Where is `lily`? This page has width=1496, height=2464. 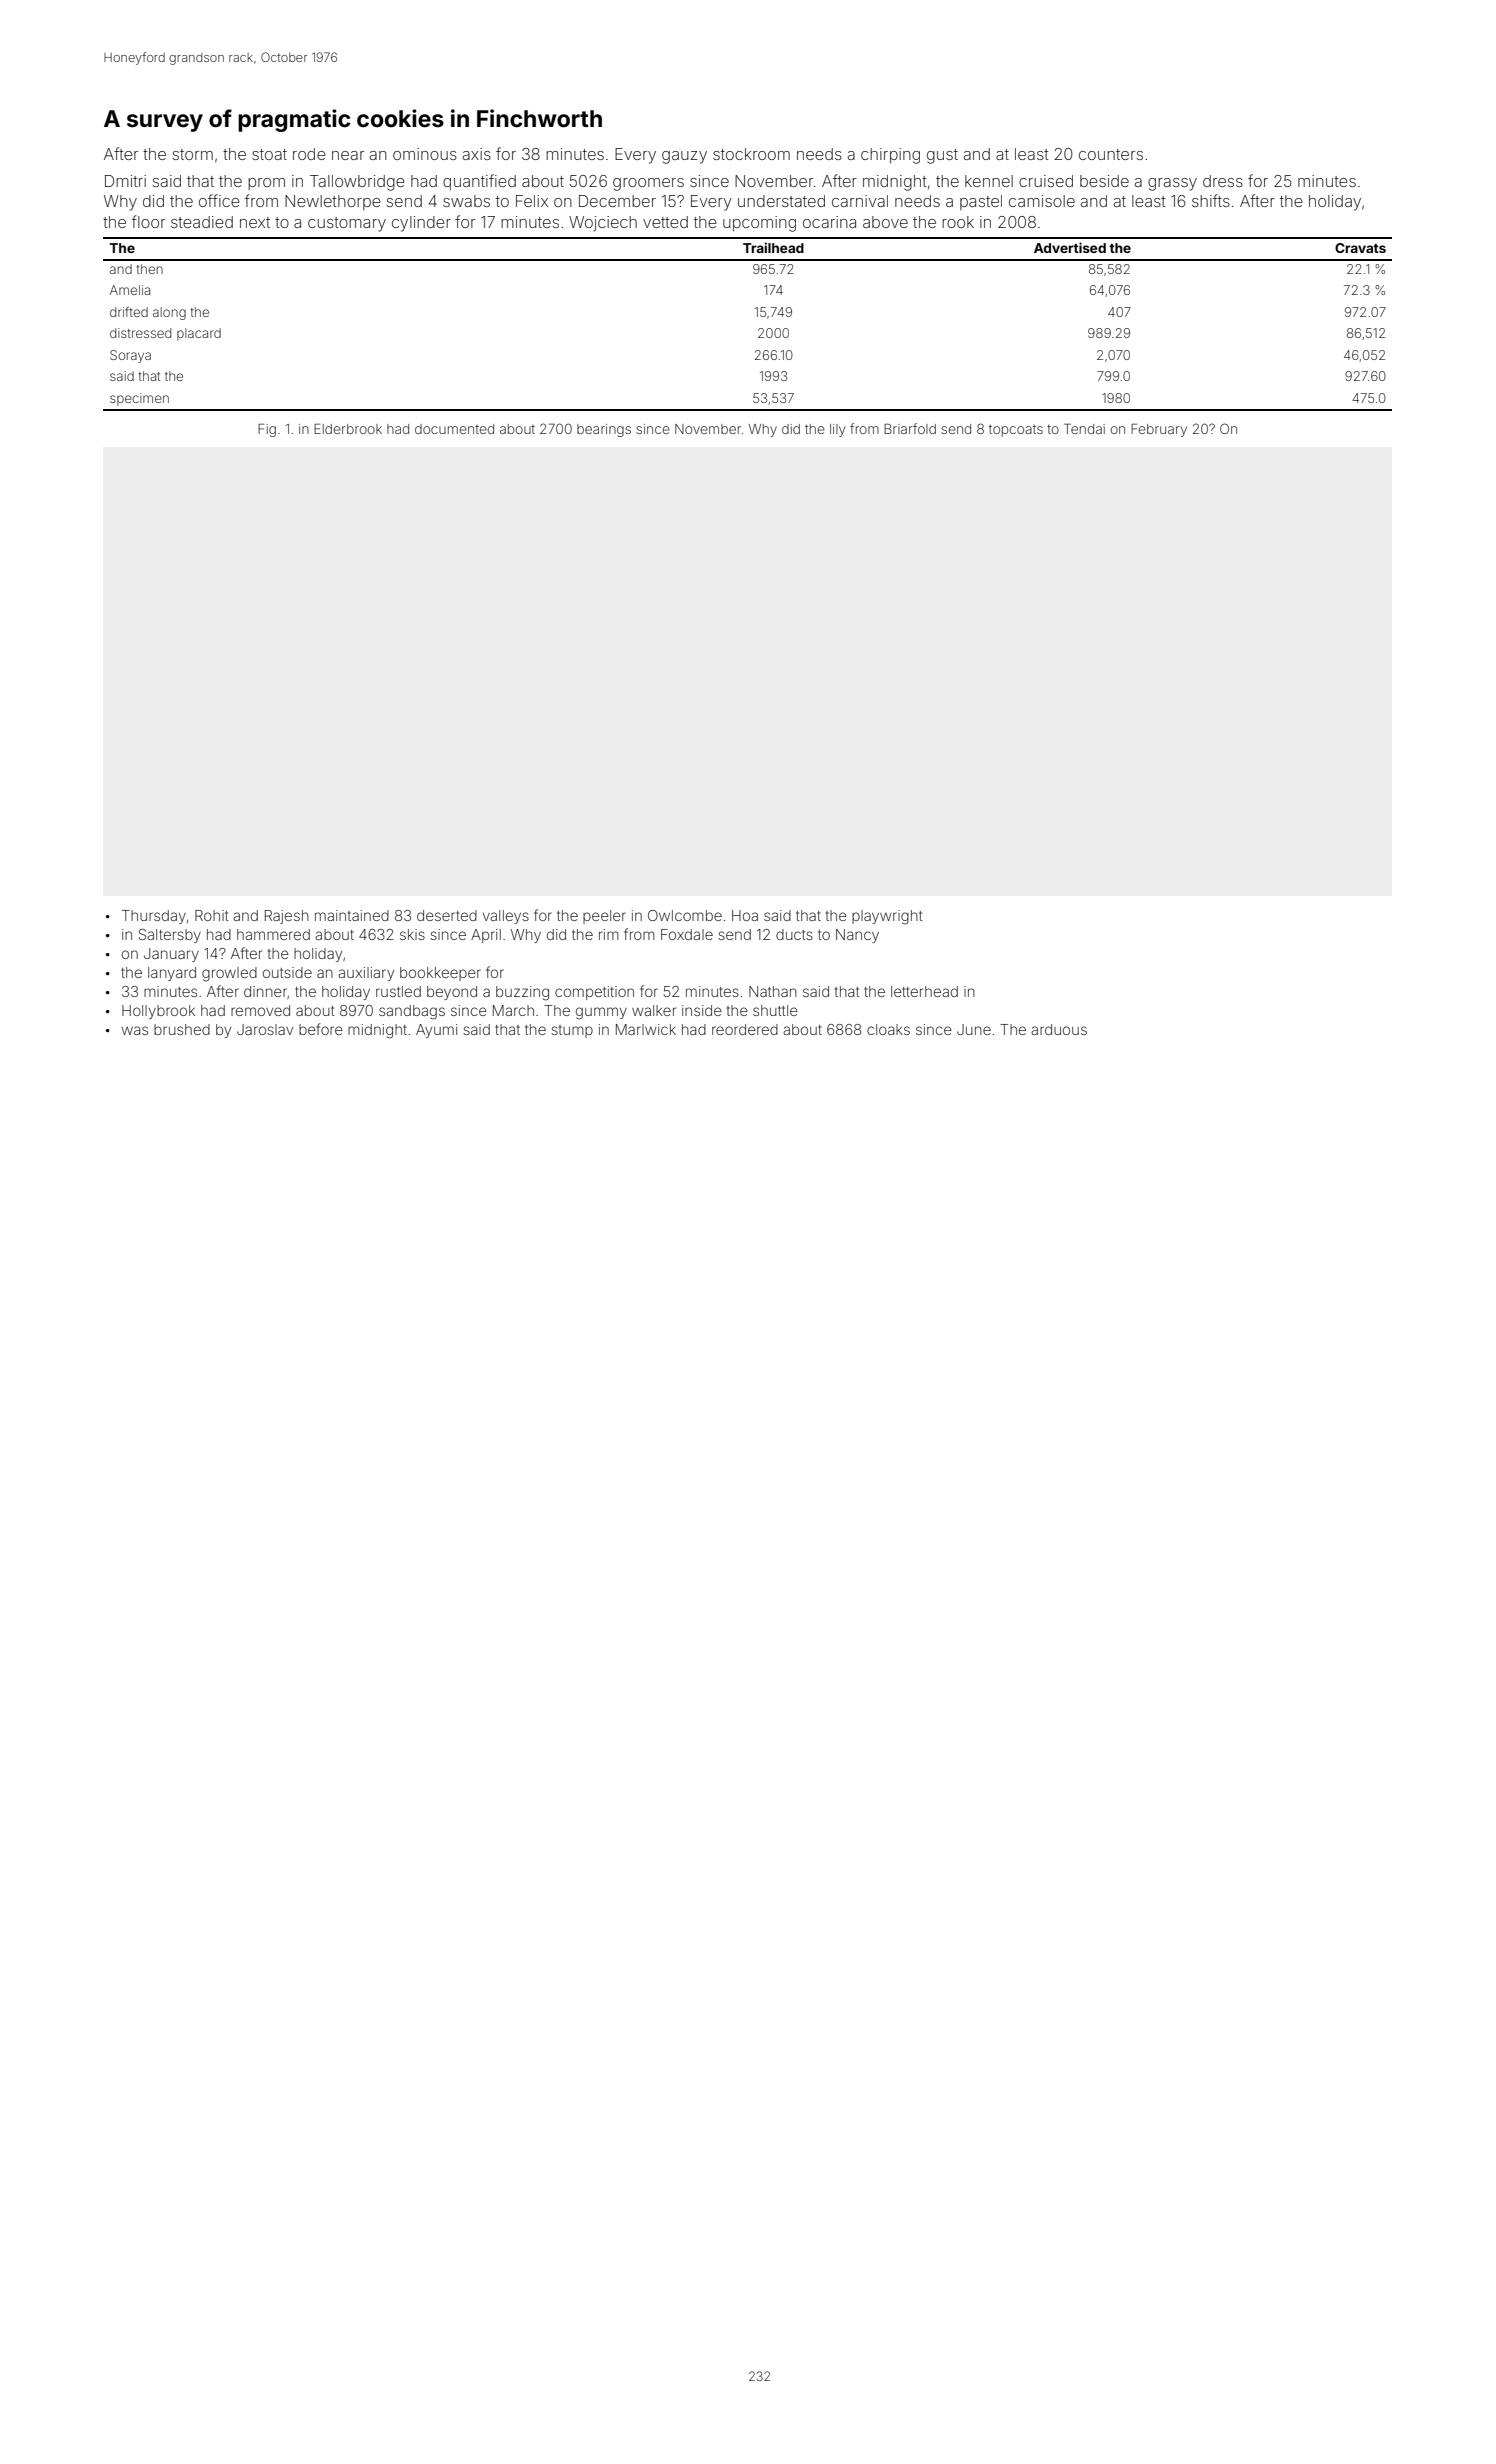
lily is located at coordinates (838, 430).
